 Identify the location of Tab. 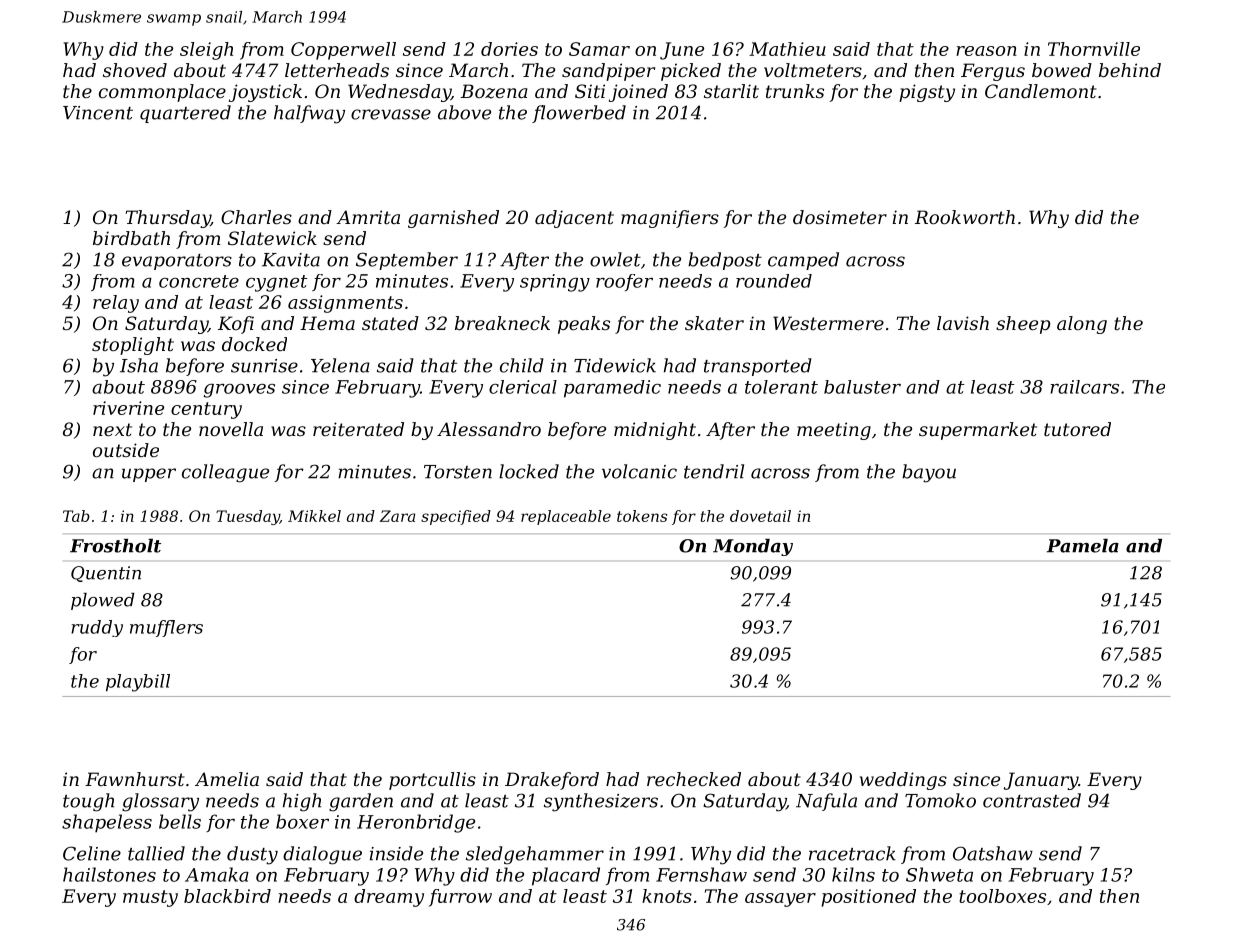
(76, 516).
